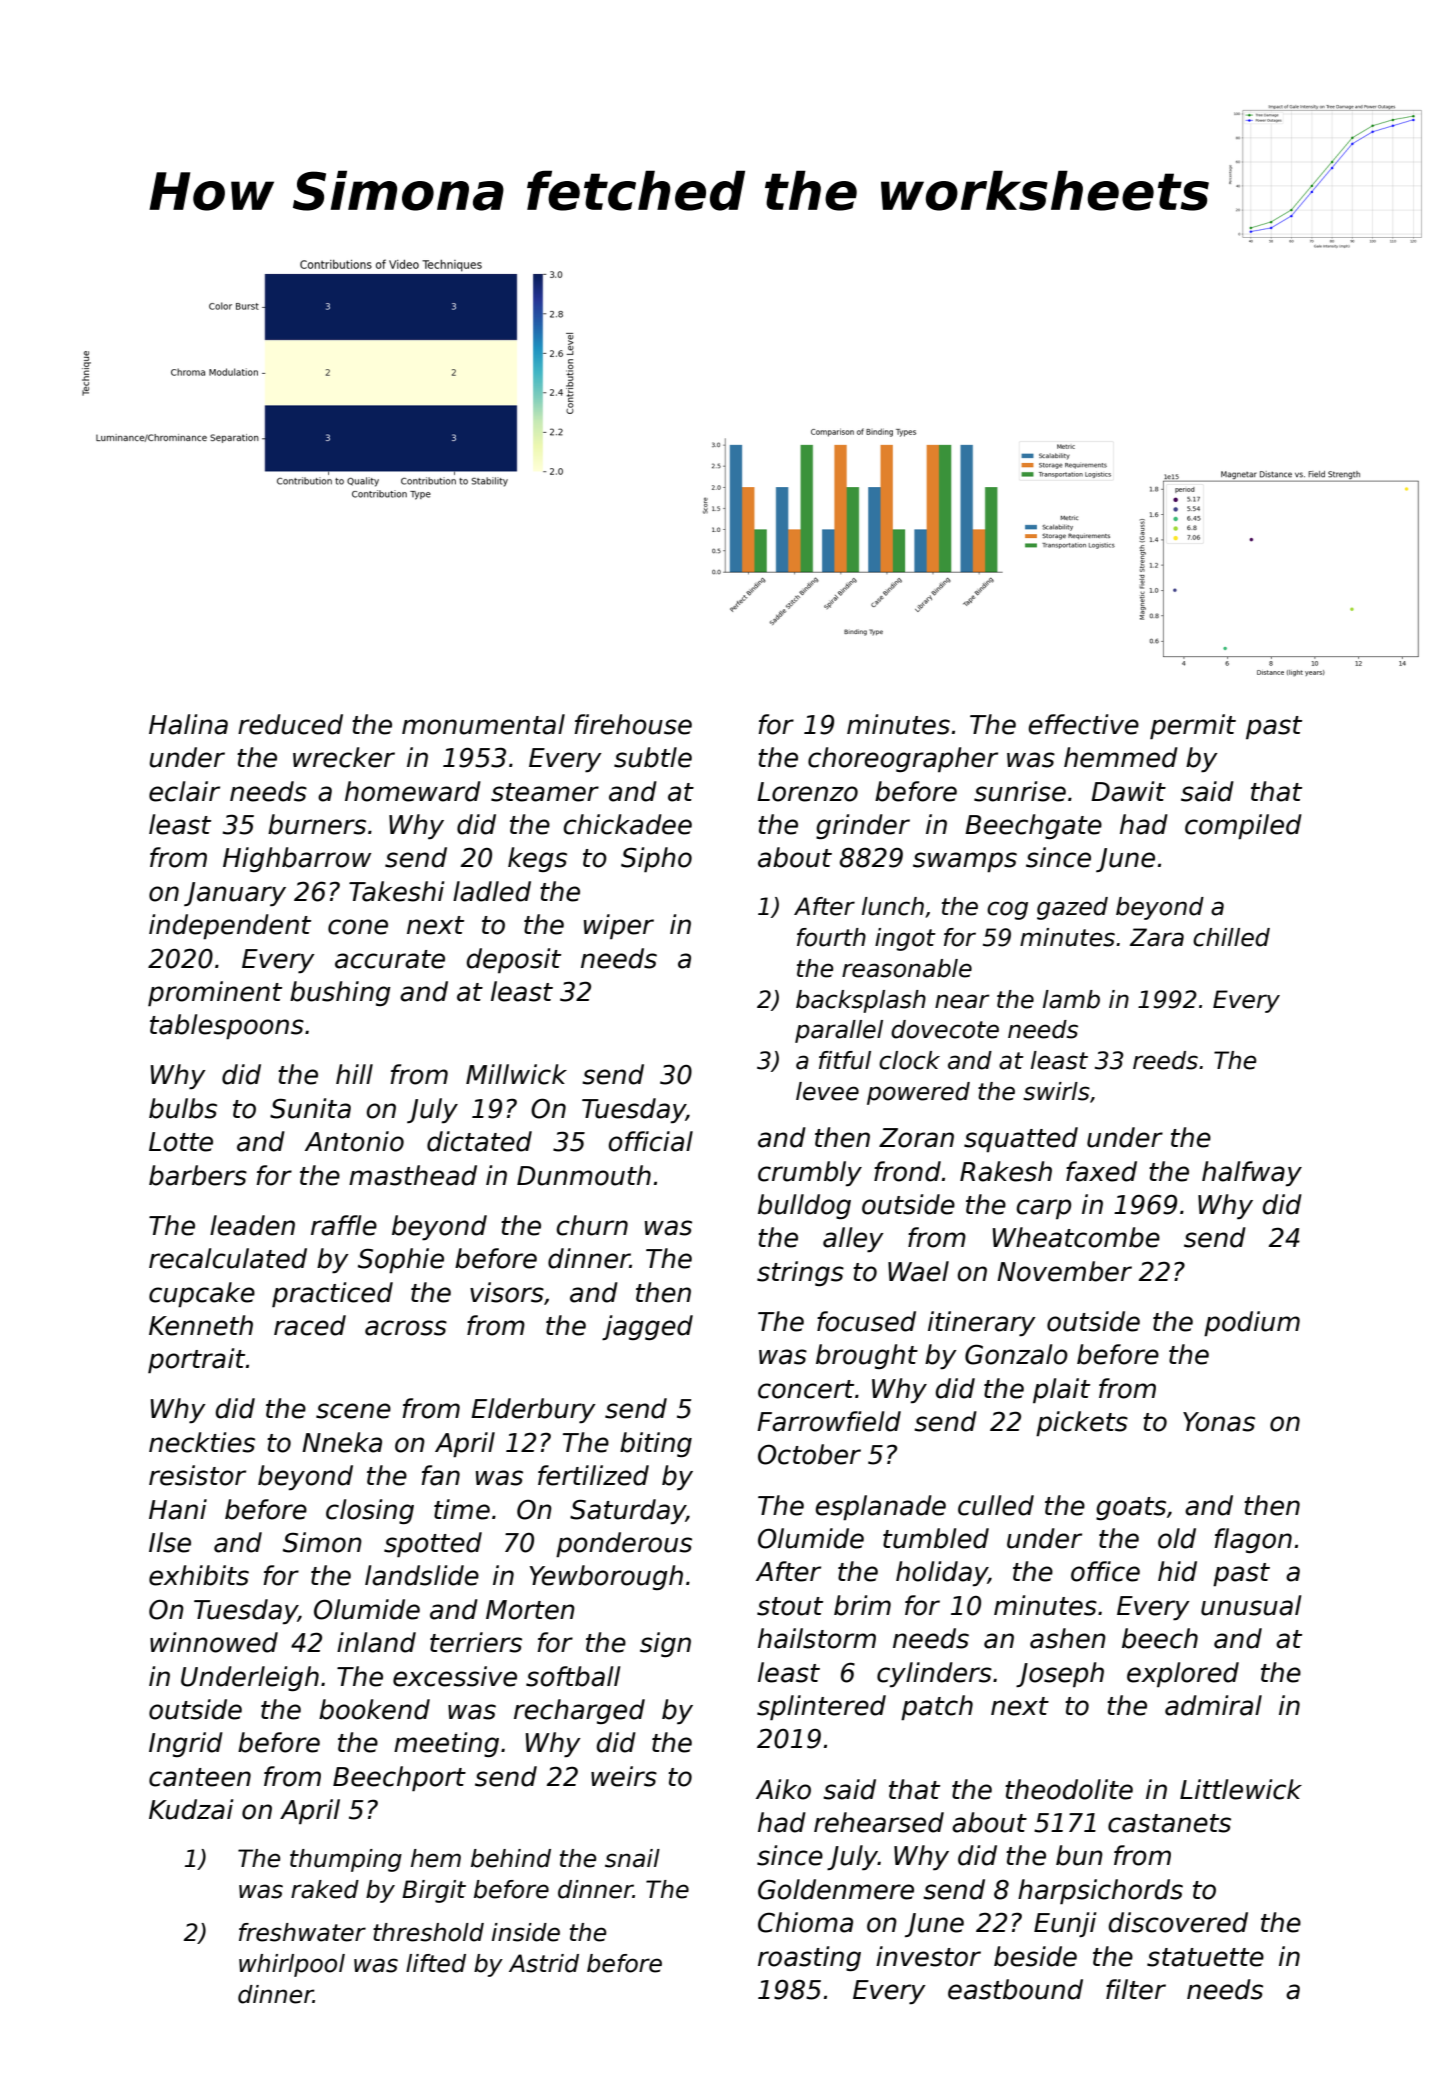  Describe the element at coordinates (918, 1271) in the image. I see `Wael` at that location.
